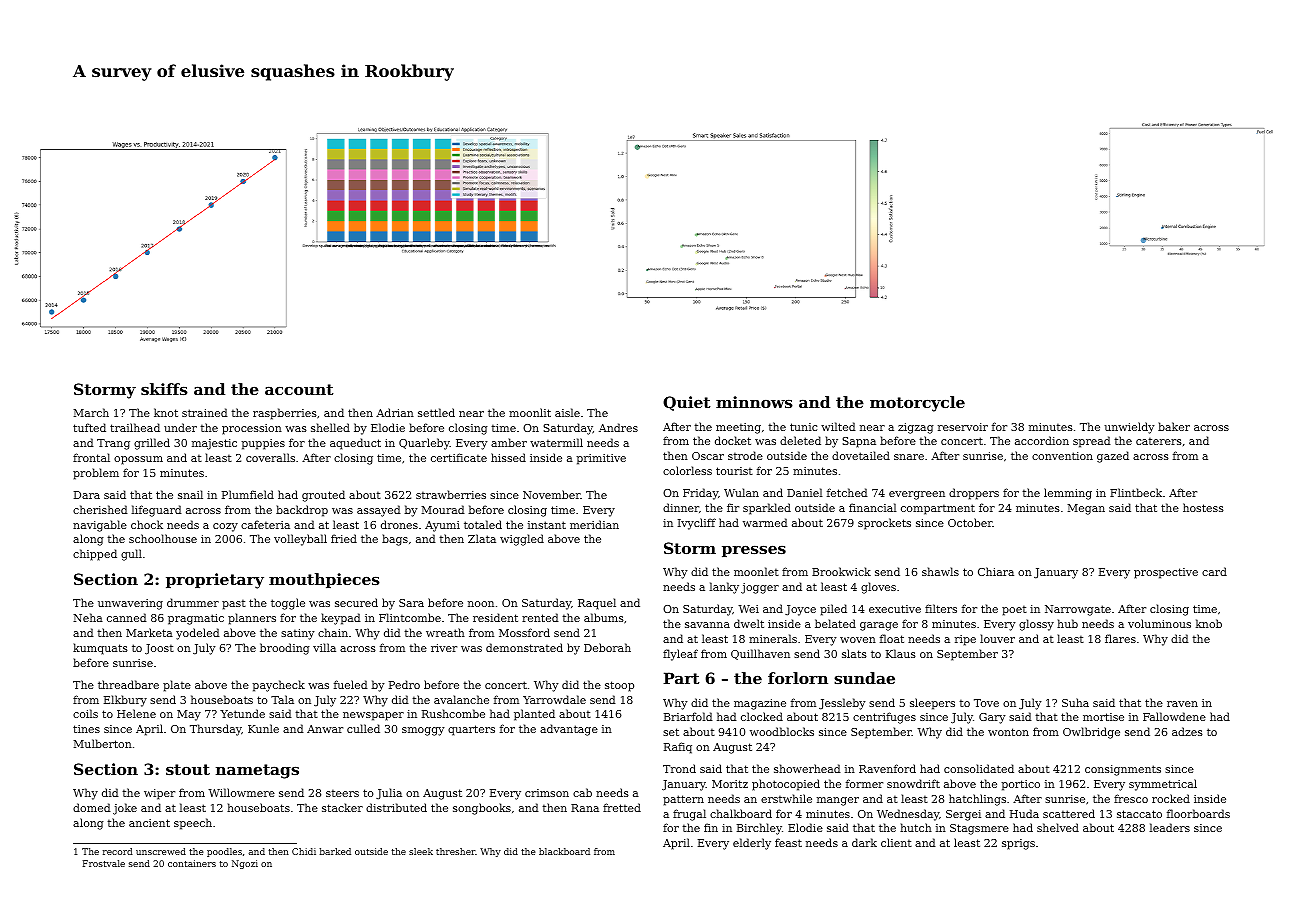  Describe the element at coordinates (1187, 731) in the page. I see `adzes` at that location.
